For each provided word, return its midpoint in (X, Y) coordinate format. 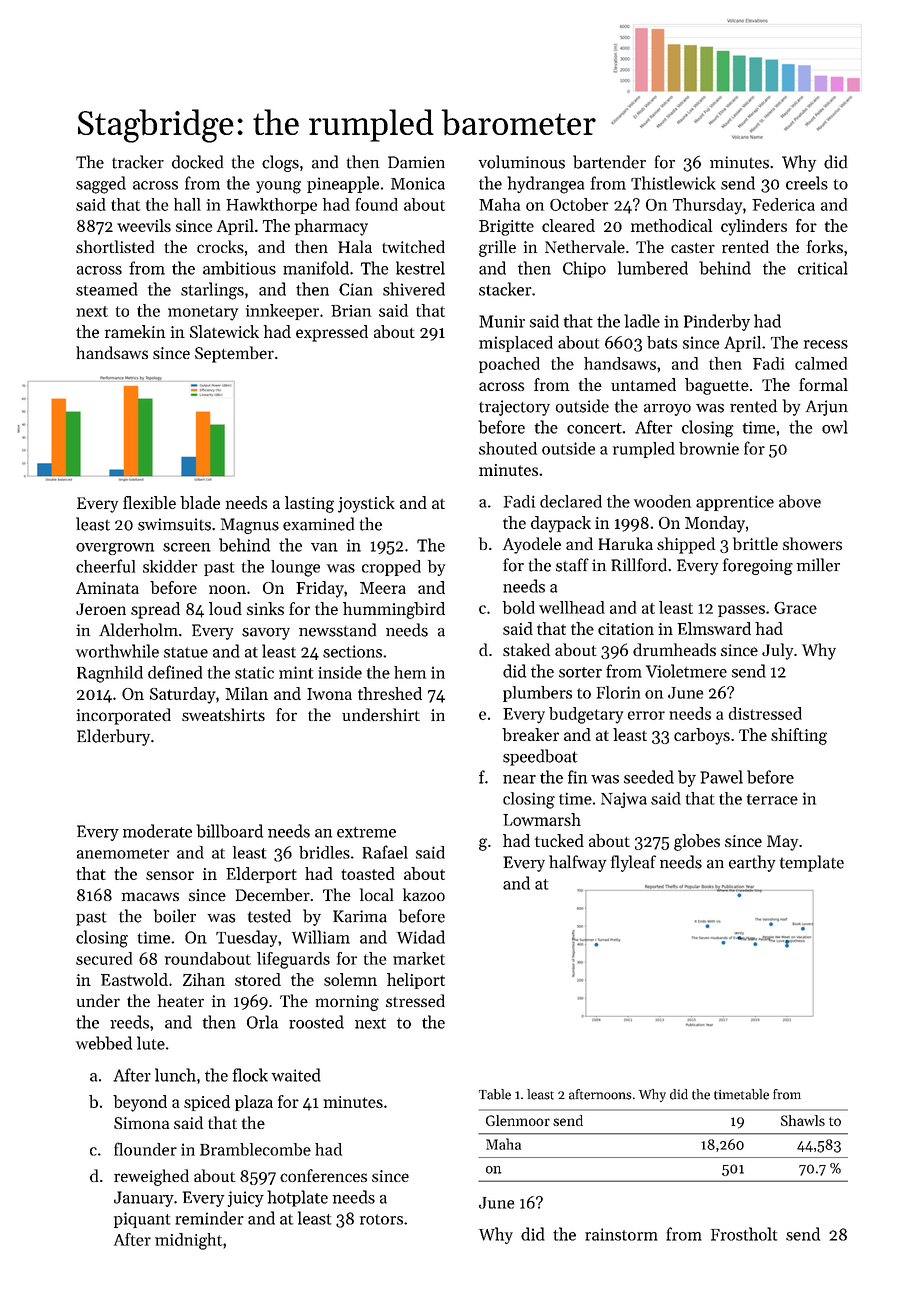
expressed (332, 333)
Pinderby (717, 322)
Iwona (329, 694)
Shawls (803, 1120)
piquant (142, 1220)
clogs (280, 163)
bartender (609, 162)
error (646, 715)
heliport (416, 981)
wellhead (572, 607)
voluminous (522, 162)
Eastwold (134, 979)
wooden (662, 501)
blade (200, 502)
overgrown (115, 549)
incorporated (124, 716)
